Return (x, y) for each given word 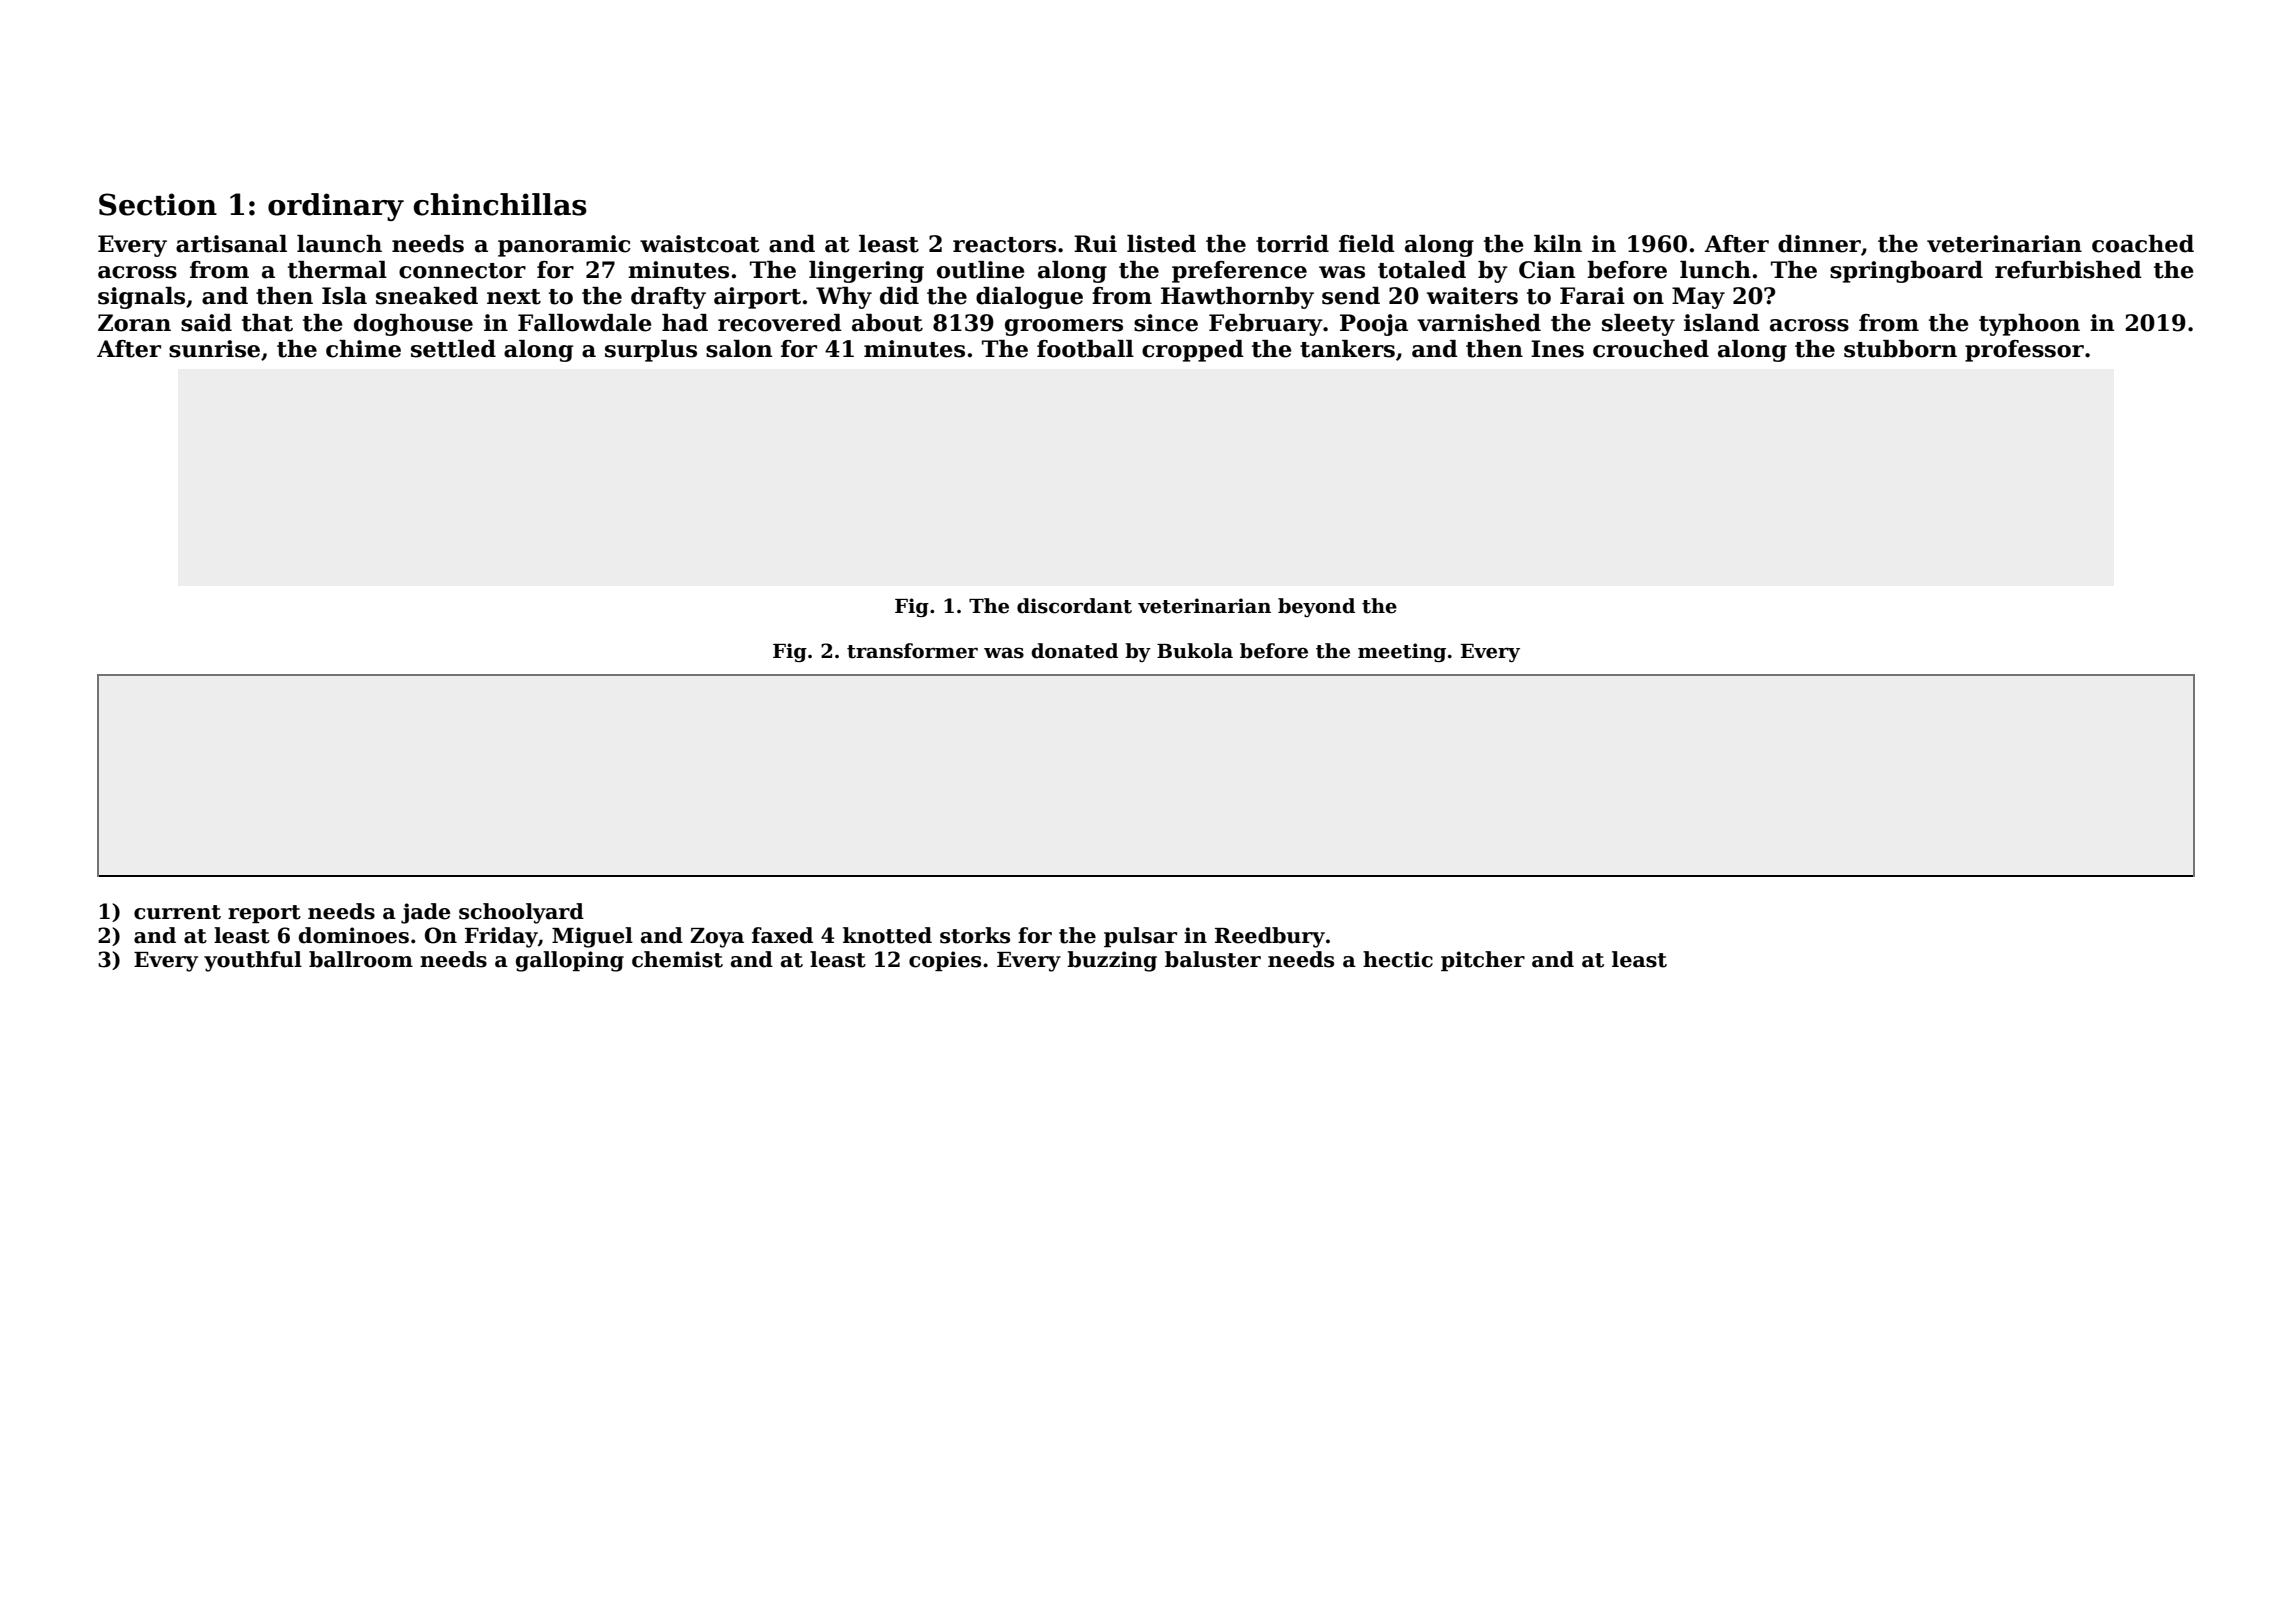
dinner (1819, 244)
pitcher (1483, 961)
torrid (1292, 244)
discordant (1074, 606)
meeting (1402, 652)
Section (158, 204)
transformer (912, 651)
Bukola (1195, 651)
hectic (1398, 959)
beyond (1316, 607)
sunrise (214, 349)
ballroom (361, 959)
